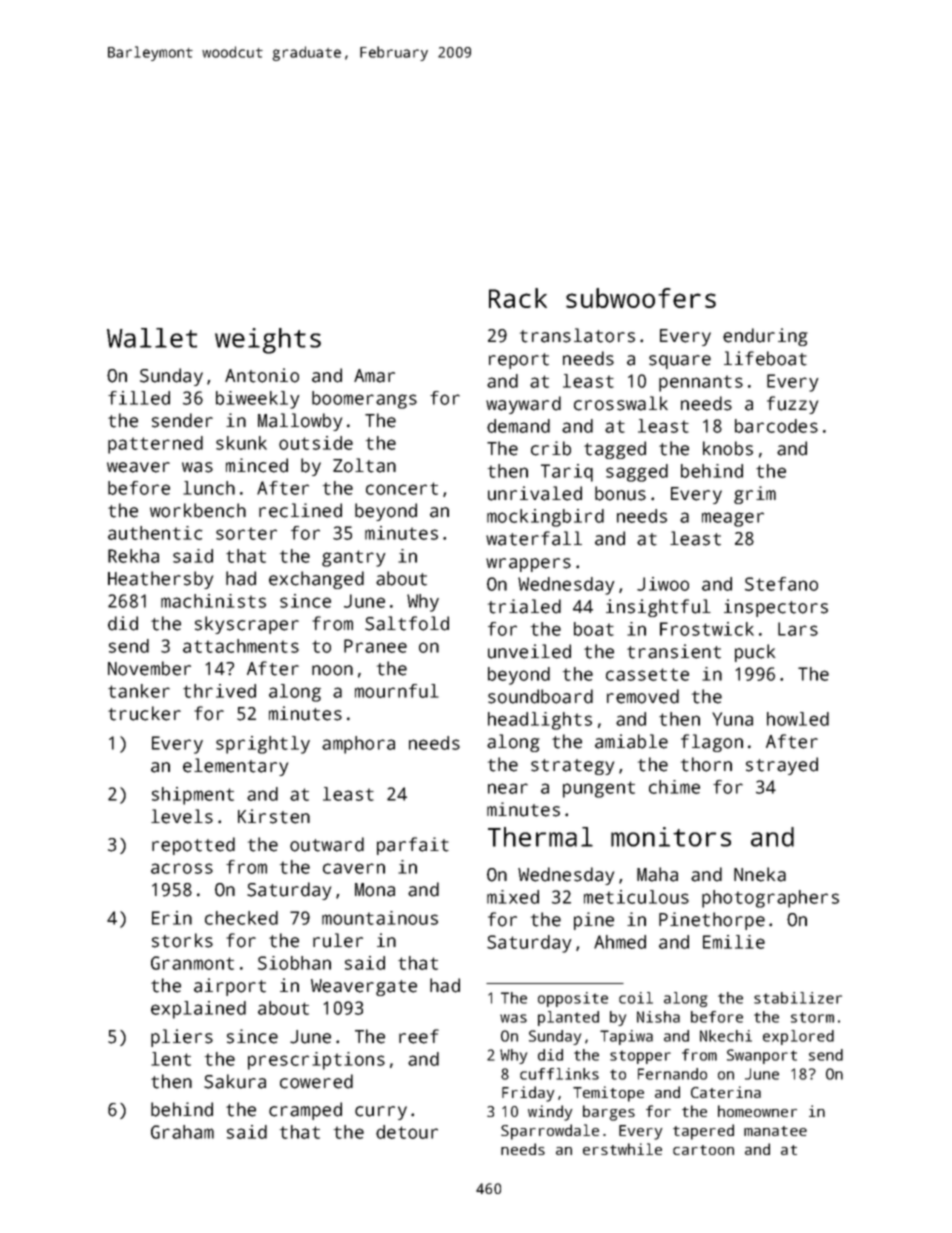 The width and height of the page is (952, 1233). Describe the element at coordinates (268, 341) in the page. I see `weights` at that location.
